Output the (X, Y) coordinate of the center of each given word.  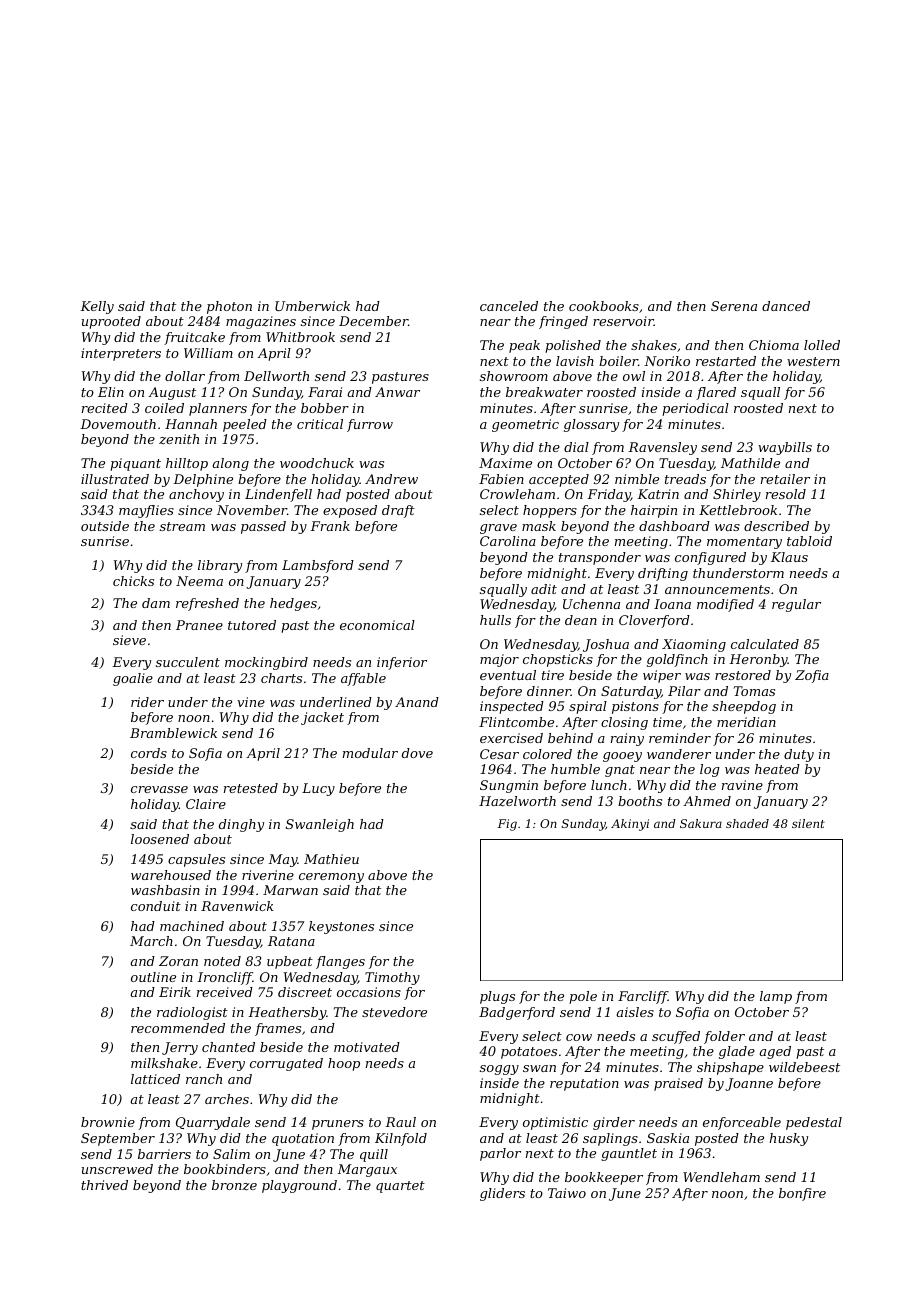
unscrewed (117, 1169)
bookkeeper (604, 1178)
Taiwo (567, 1193)
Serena (734, 306)
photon (229, 307)
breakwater (544, 392)
